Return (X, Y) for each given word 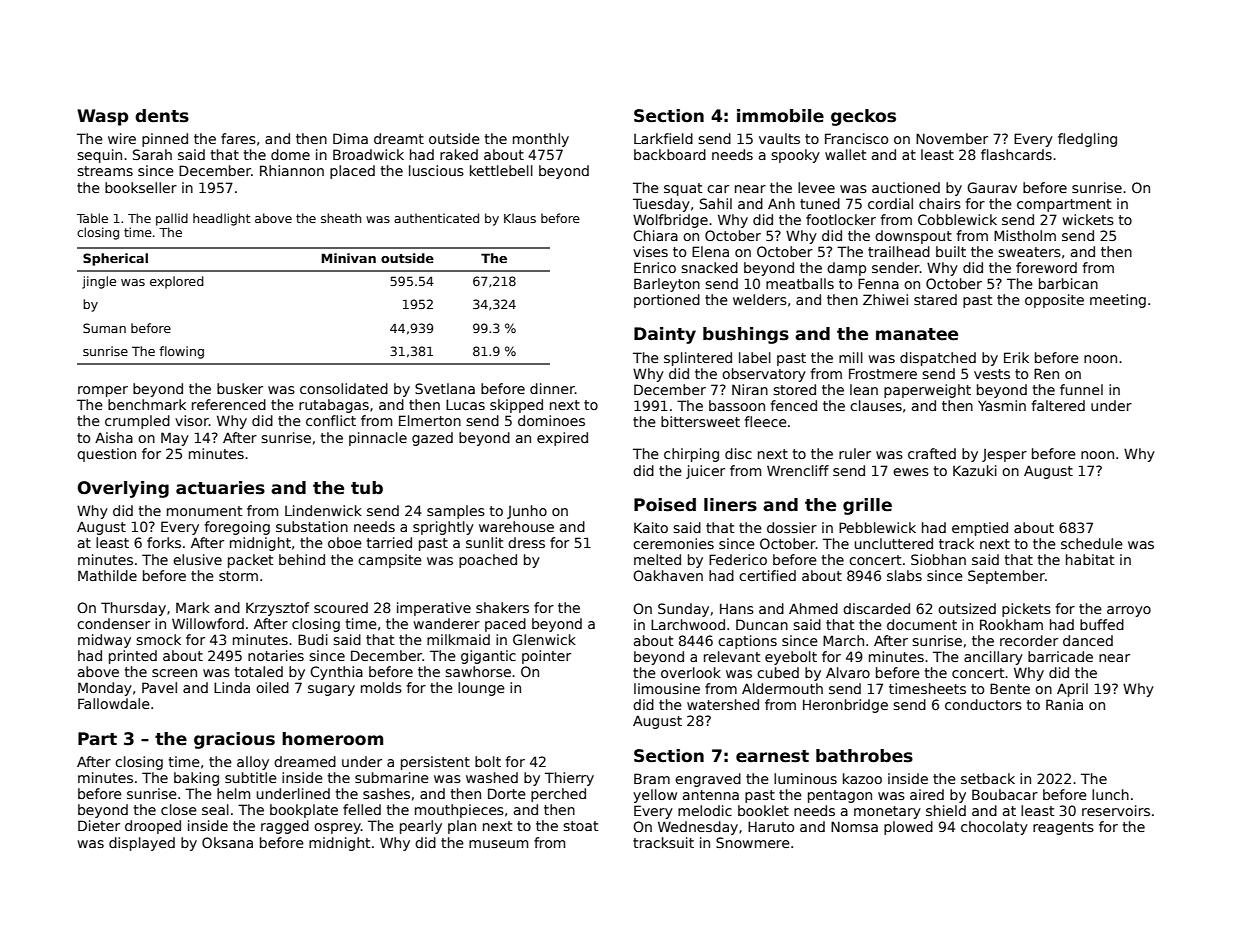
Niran (750, 389)
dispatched (938, 359)
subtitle (251, 777)
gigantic (488, 657)
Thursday (133, 609)
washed (492, 777)
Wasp (102, 117)
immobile (780, 116)
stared (935, 299)
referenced (229, 404)
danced (1088, 640)
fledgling (1087, 140)
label (755, 357)
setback (988, 778)
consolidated (344, 388)
